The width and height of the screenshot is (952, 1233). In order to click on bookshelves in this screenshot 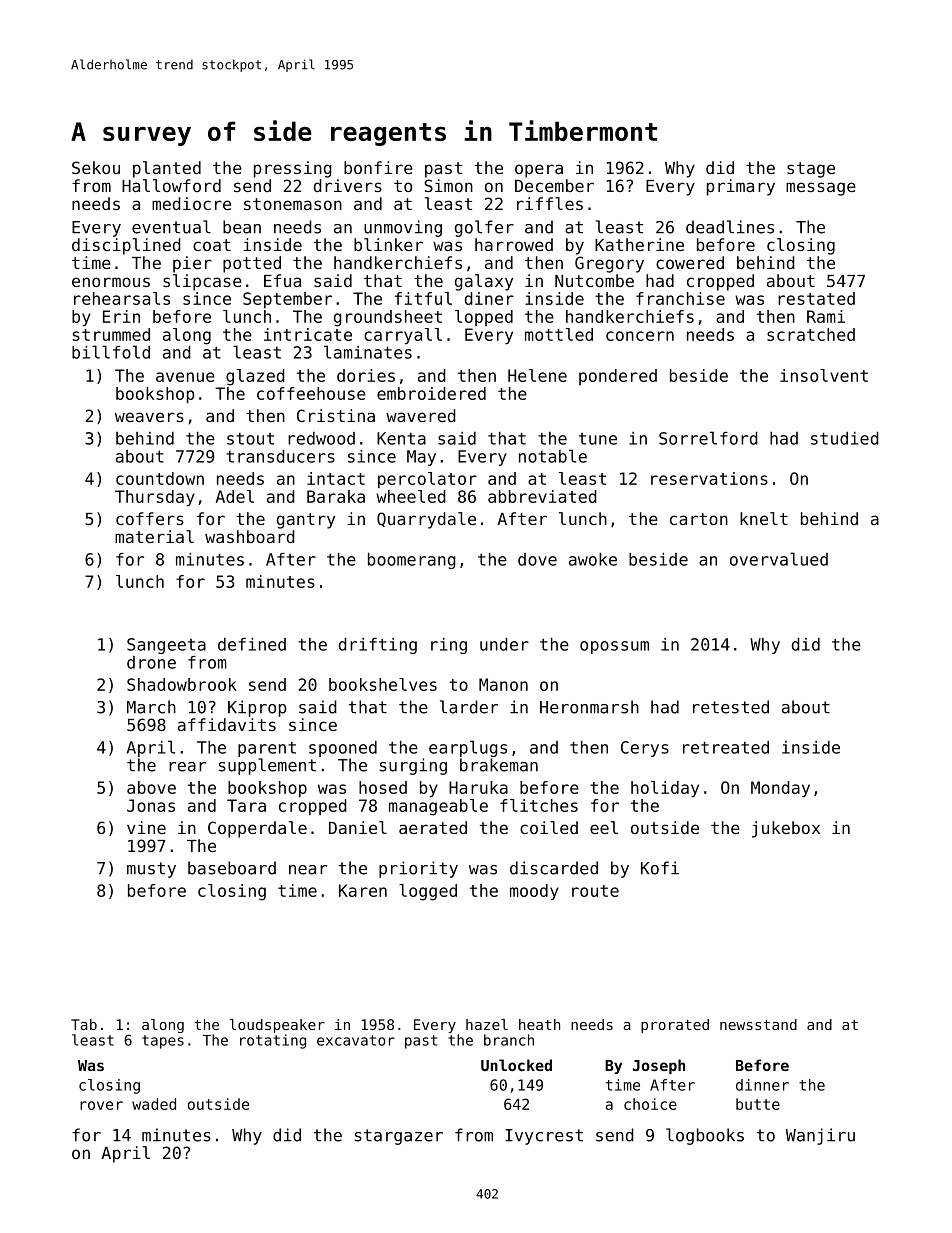, I will do `click(383, 684)`.
